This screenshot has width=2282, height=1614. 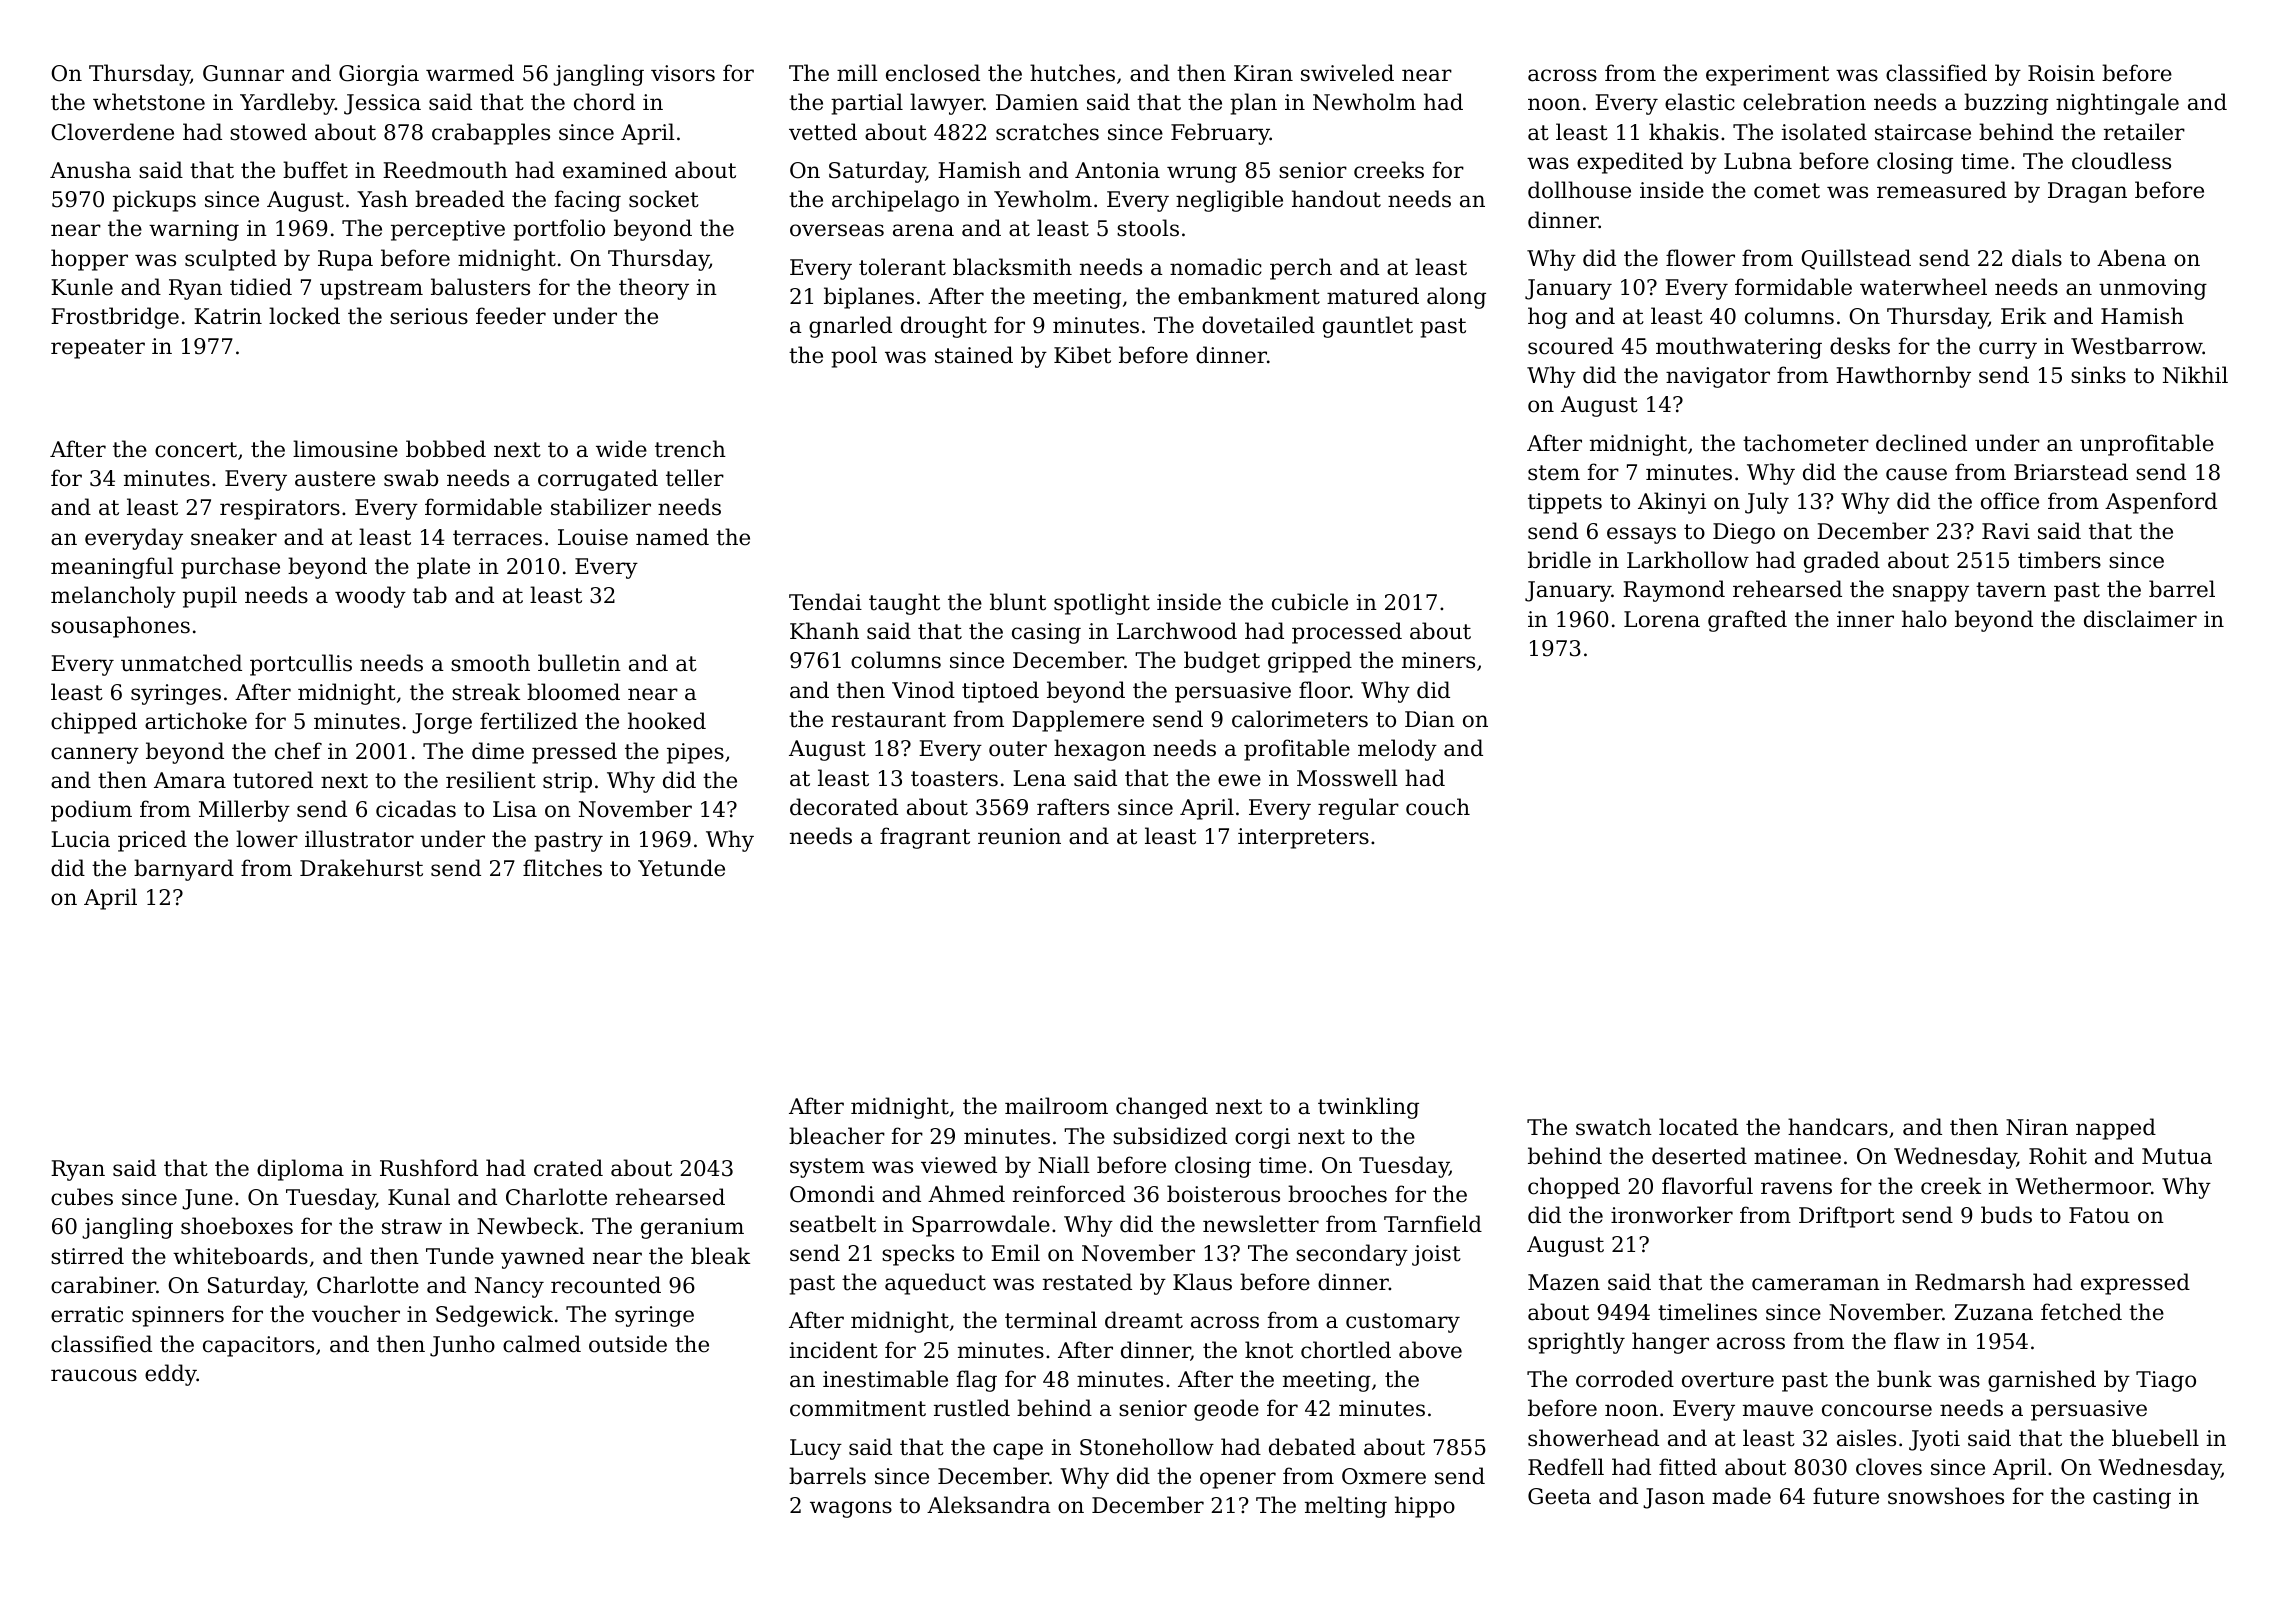 What do you see at coordinates (851, 1509) in the screenshot?
I see `wagons` at bounding box center [851, 1509].
